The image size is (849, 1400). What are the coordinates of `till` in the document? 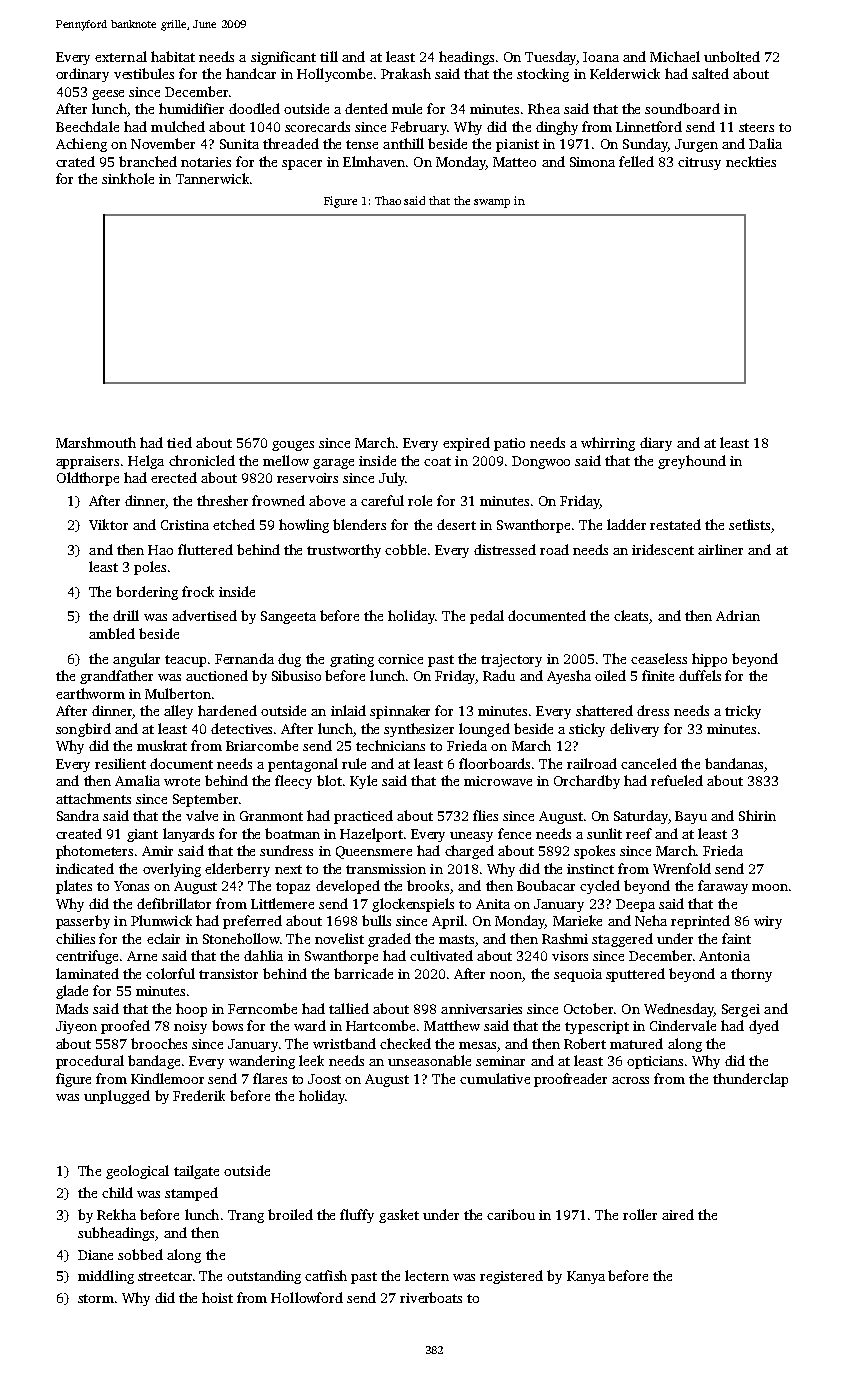 It's located at (329, 56).
